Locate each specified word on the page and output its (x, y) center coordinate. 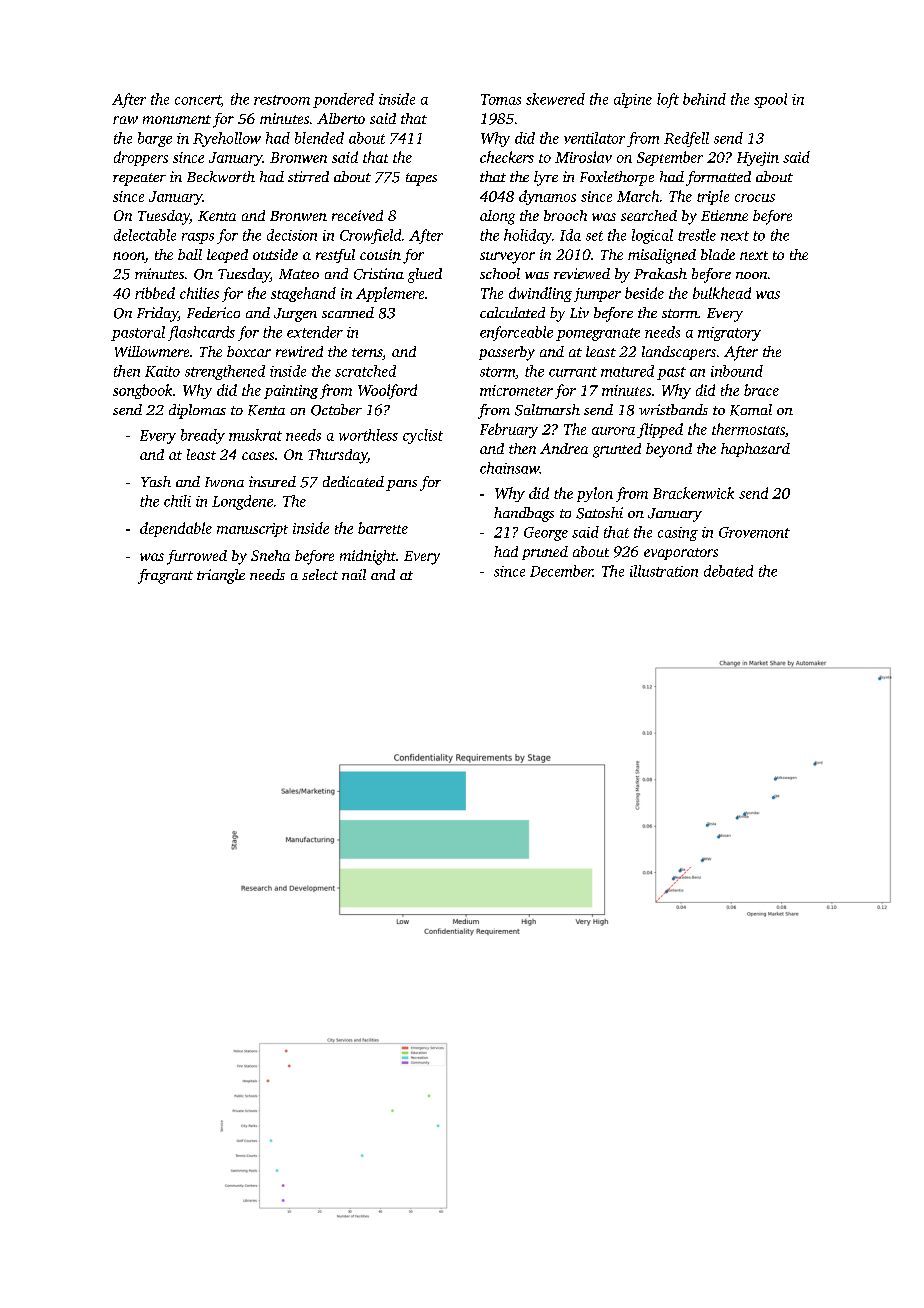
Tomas (501, 99)
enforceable (516, 333)
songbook (142, 391)
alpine (633, 100)
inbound (737, 371)
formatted (718, 178)
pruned (545, 553)
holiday (528, 236)
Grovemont (754, 532)
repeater (139, 179)
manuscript (252, 530)
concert (198, 100)
